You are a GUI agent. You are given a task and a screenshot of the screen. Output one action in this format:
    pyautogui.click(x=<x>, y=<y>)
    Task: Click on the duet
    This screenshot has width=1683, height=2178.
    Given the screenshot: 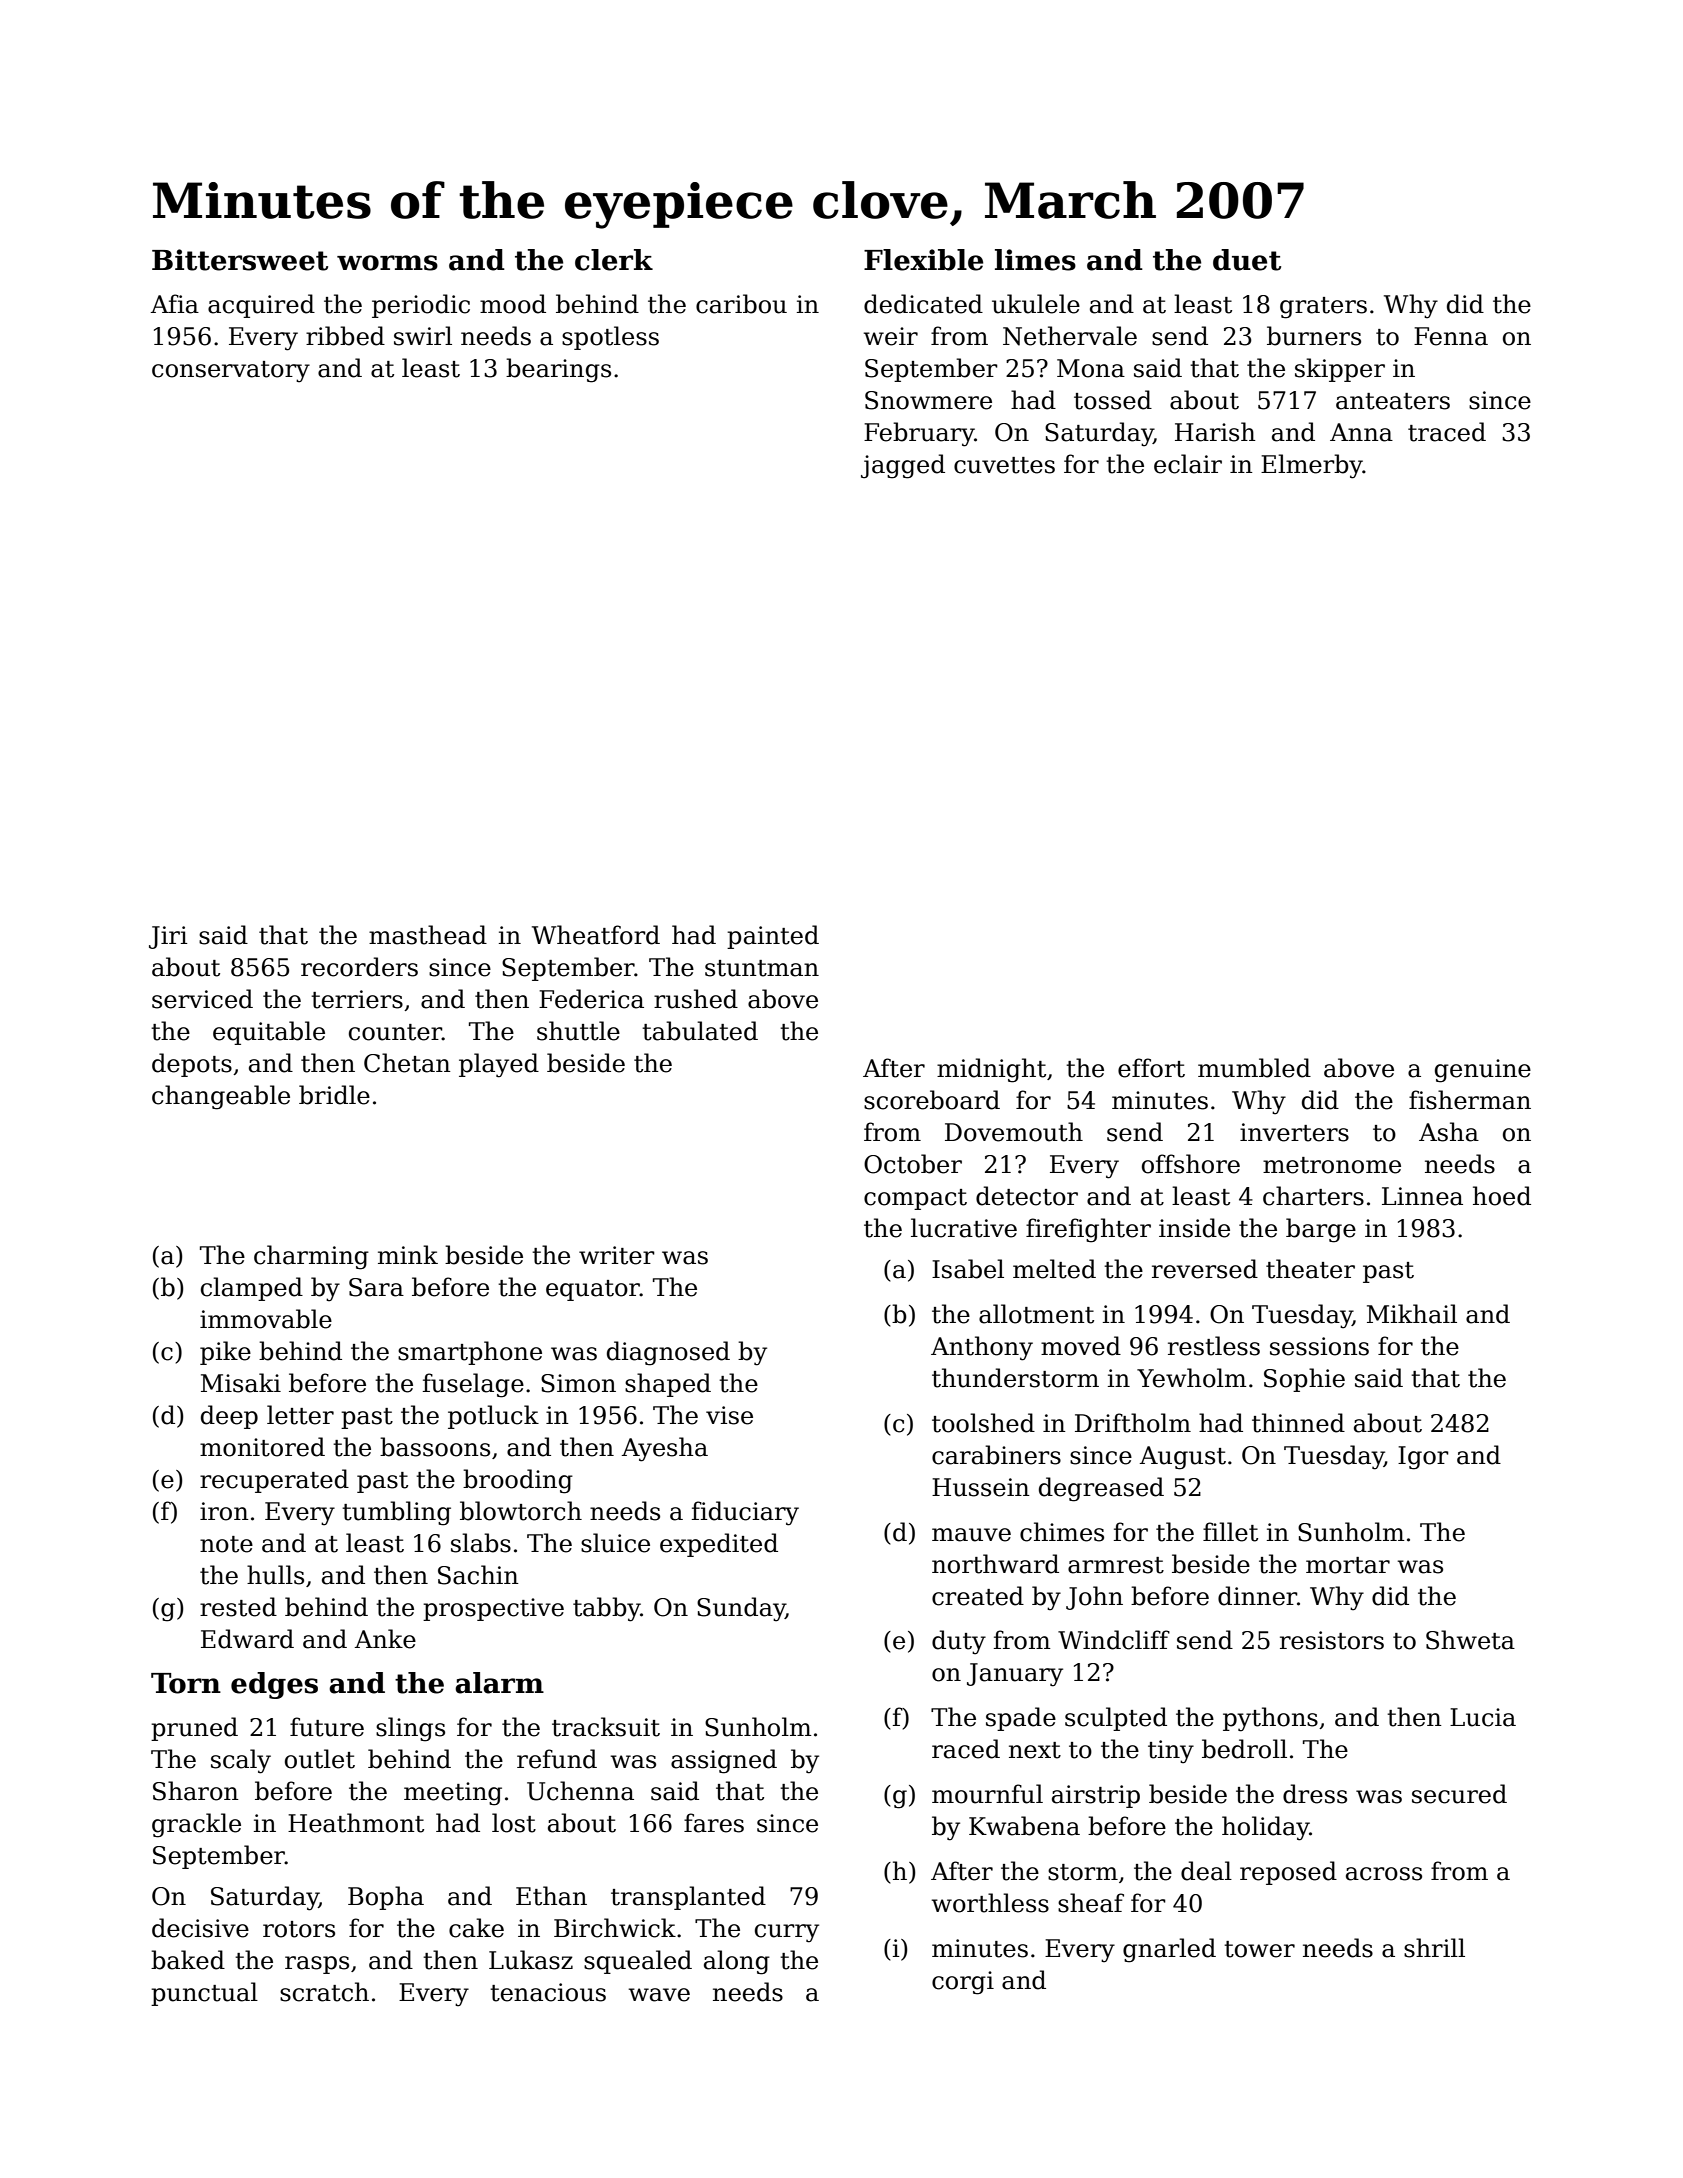 What is the action you would take?
    pyautogui.click(x=1247, y=260)
